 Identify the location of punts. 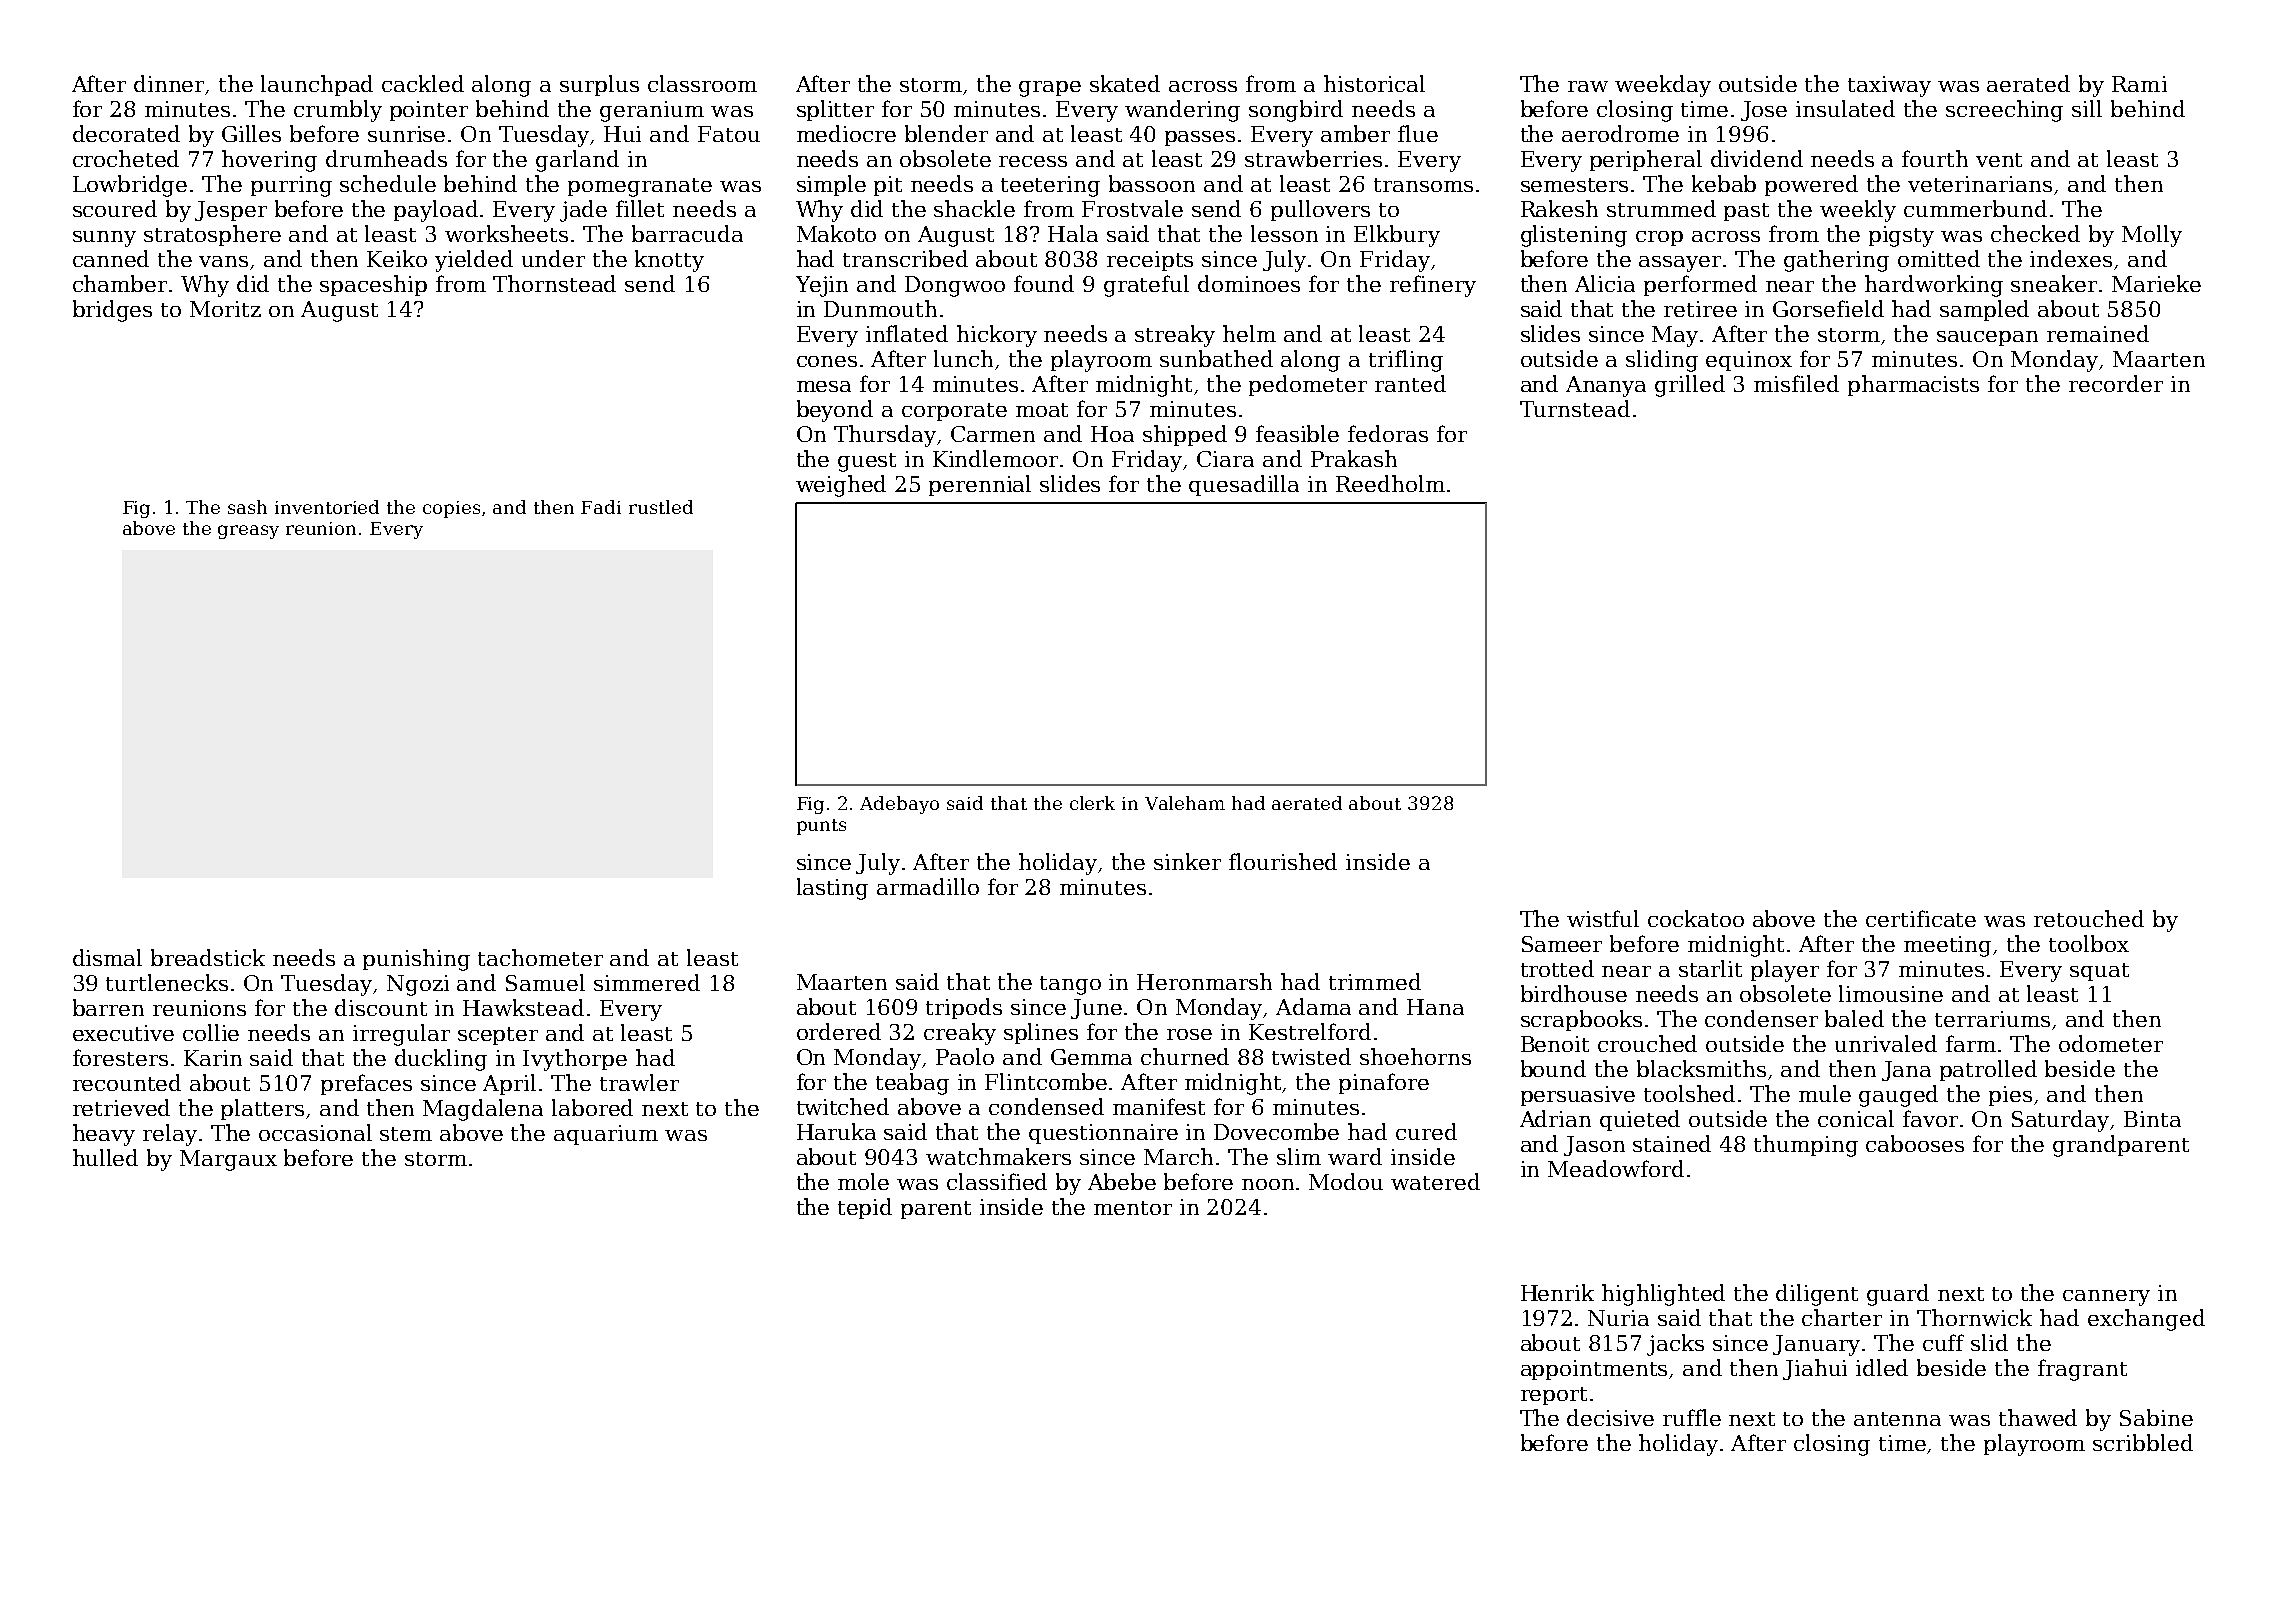
(821, 827).
